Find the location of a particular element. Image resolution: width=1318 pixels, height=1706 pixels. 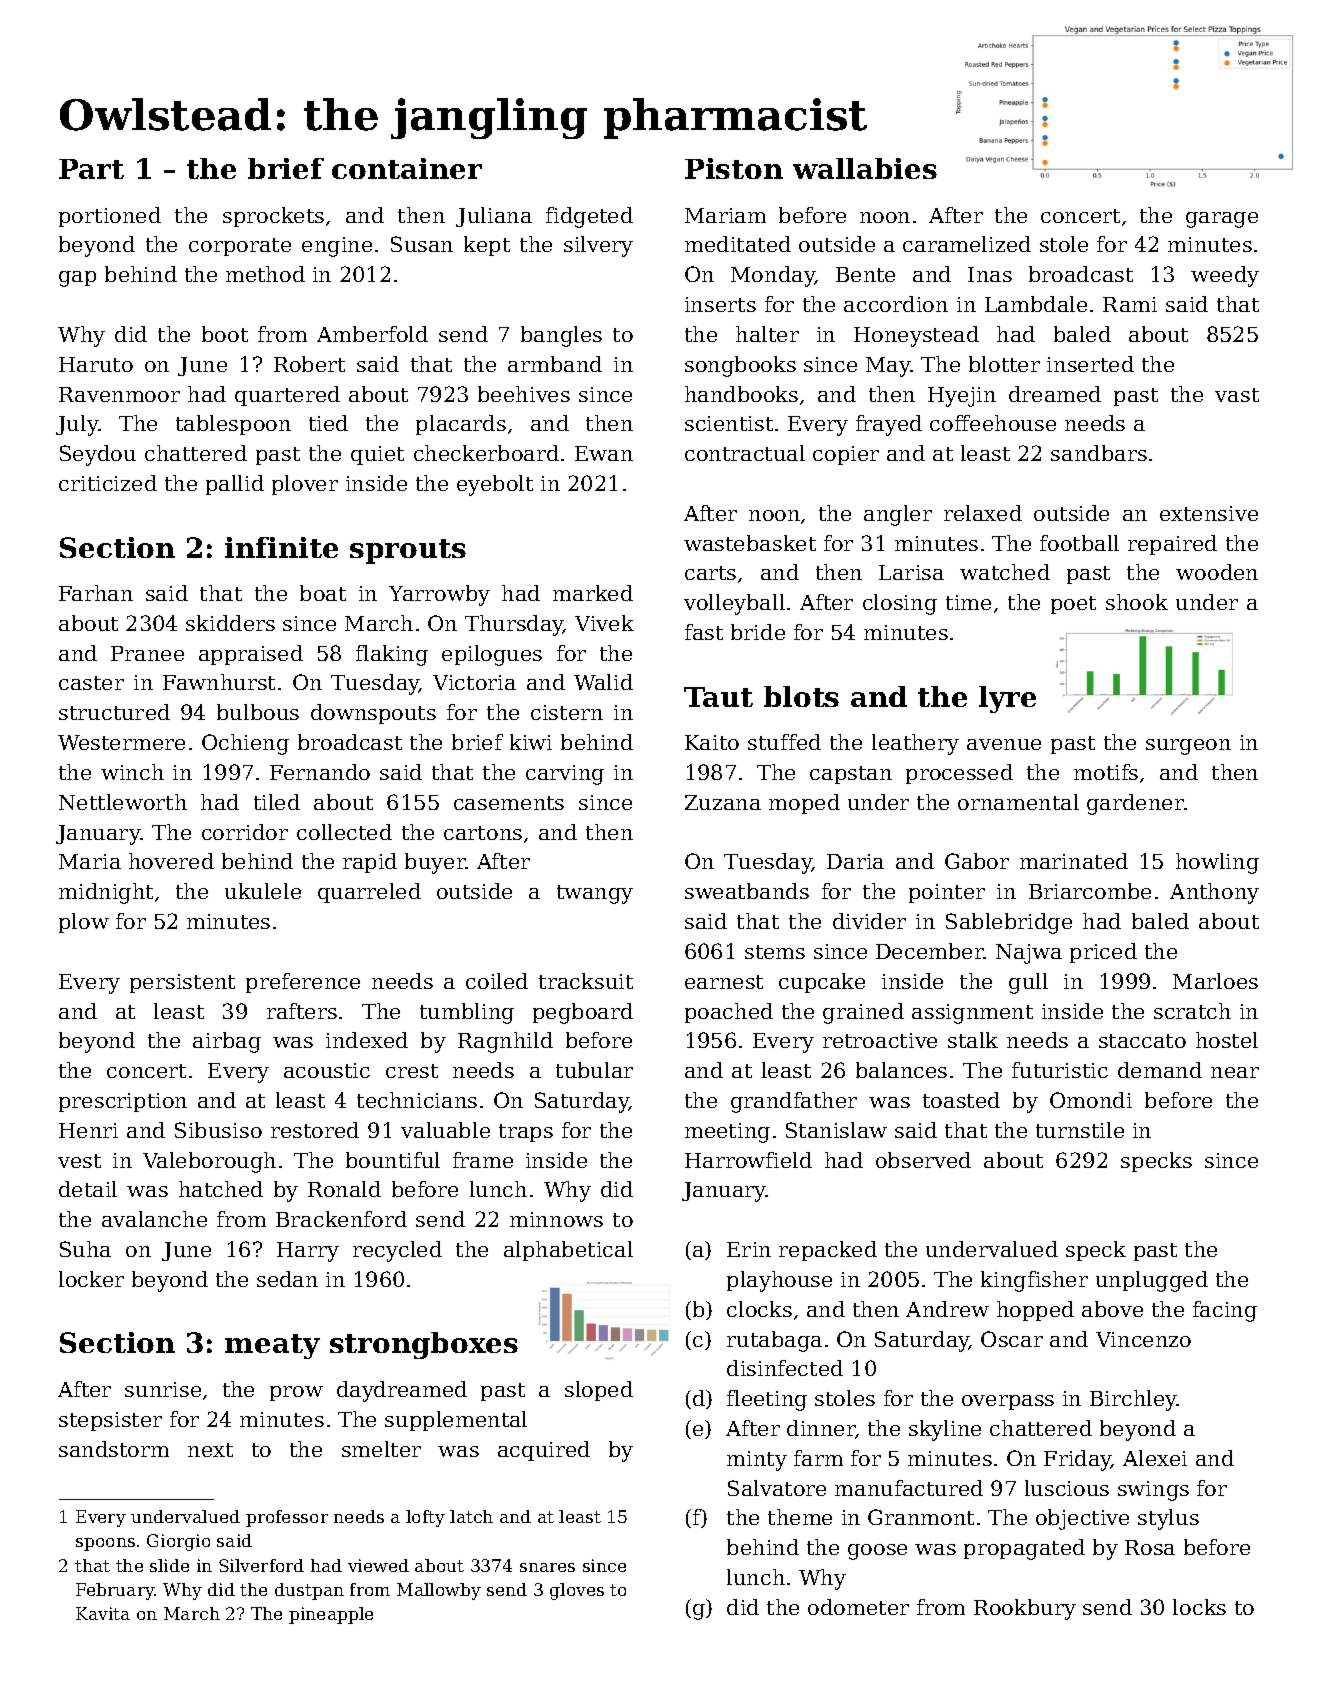

wooden is located at coordinates (1217, 572).
